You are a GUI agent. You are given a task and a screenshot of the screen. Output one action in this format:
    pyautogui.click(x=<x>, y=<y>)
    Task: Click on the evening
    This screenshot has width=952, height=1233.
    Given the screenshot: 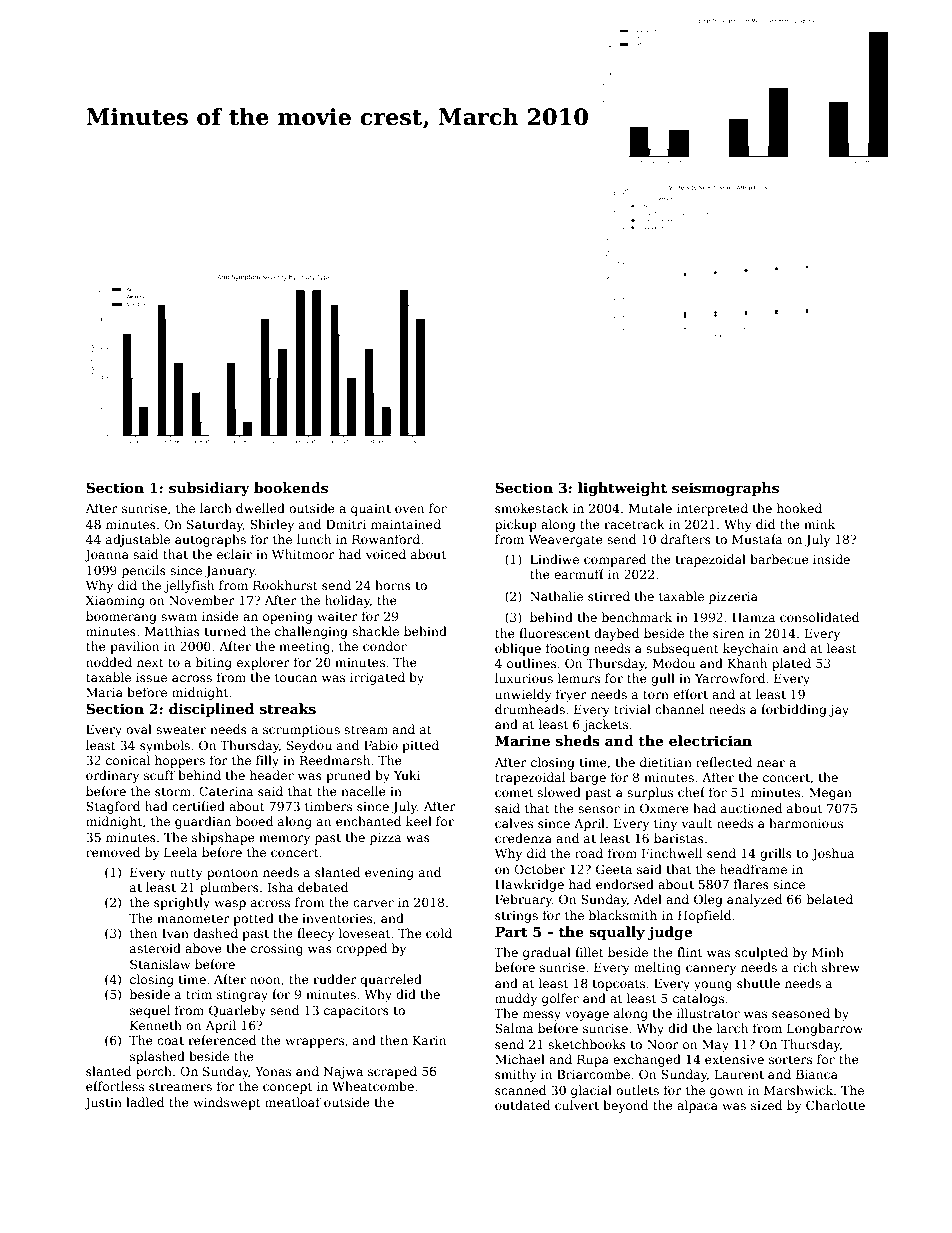 What is the action you would take?
    pyautogui.click(x=389, y=874)
